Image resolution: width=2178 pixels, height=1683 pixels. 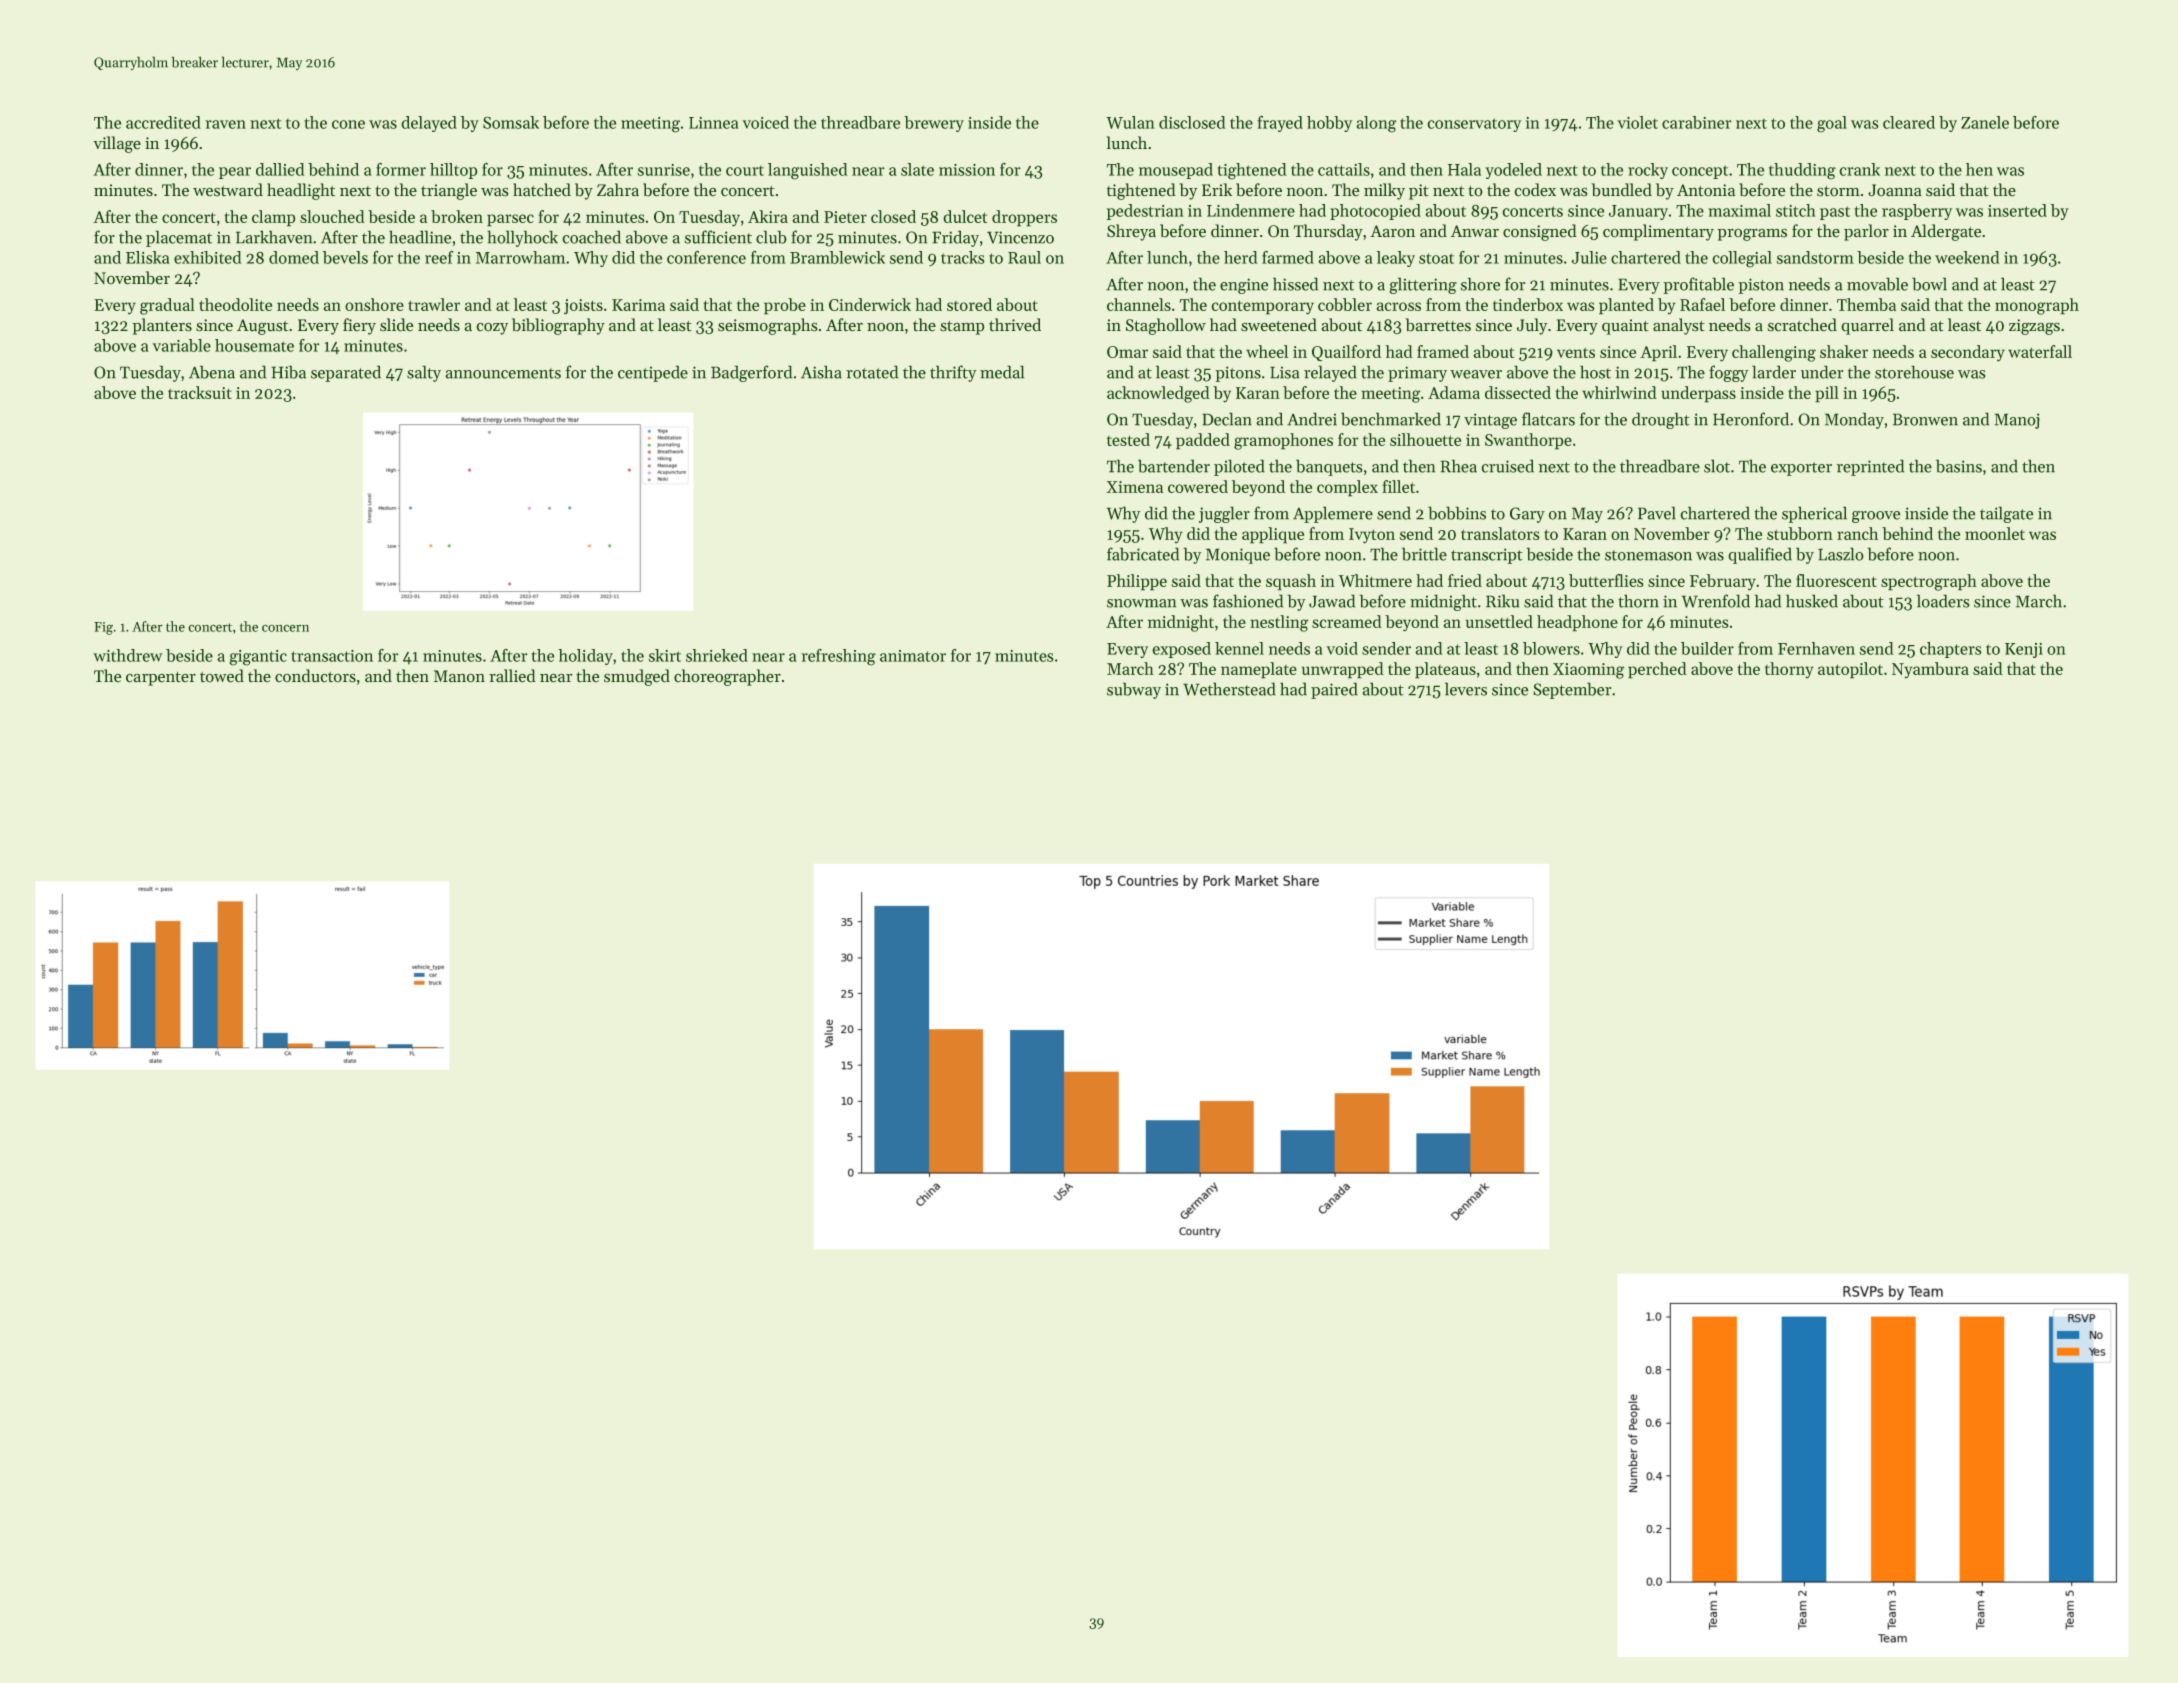 I want to click on carabiner, so click(x=1696, y=122).
